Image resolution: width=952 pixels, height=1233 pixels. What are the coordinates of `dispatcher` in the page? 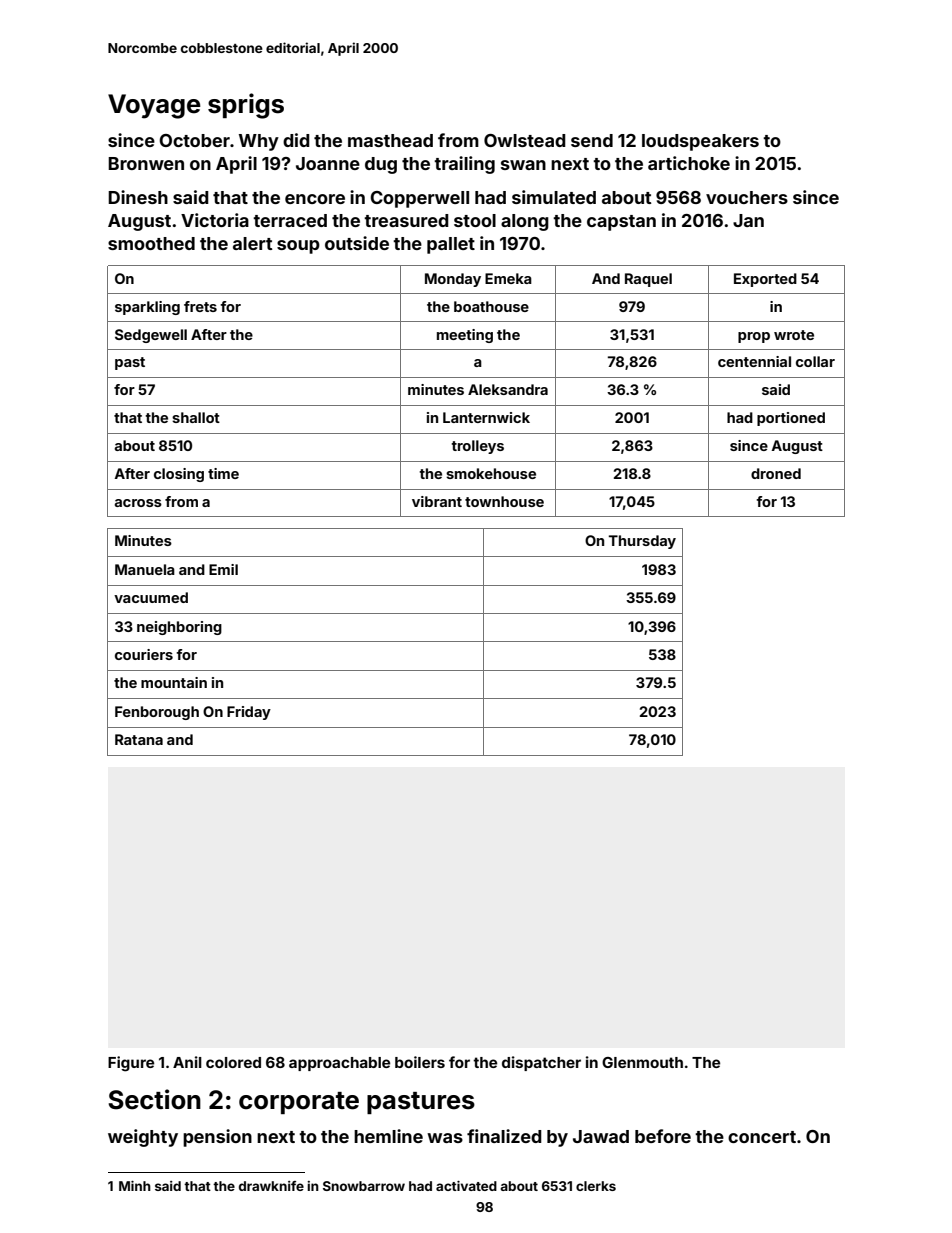 It's located at (541, 1063).
